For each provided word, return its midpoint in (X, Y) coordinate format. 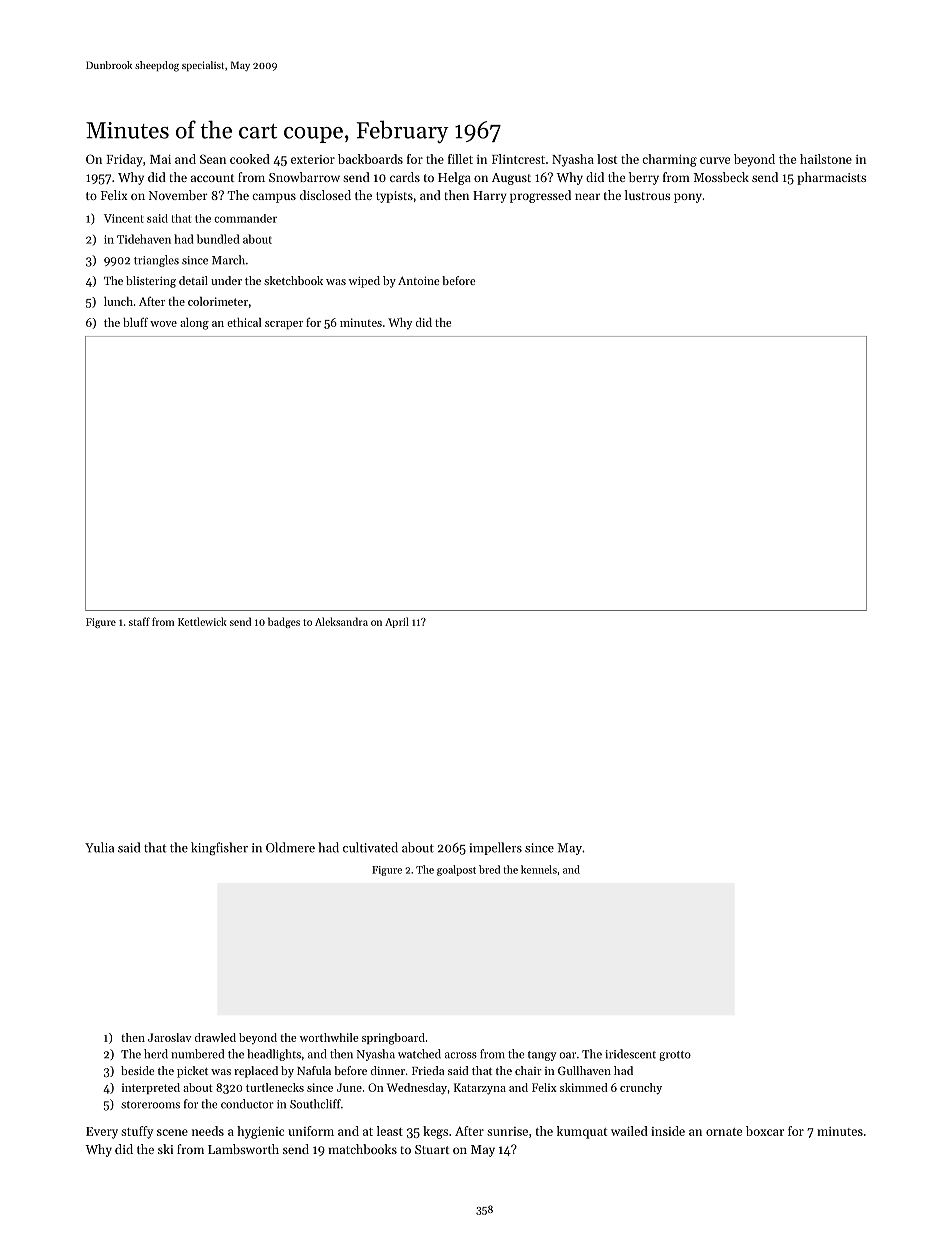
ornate (724, 1132)
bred (489, 869)
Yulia (99, 847)
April (397, 622)
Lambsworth (243, 1149)
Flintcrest (518, 159)
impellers (495, 848)
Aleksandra (341, 621)
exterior (313, 159)
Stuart (432, 1149)
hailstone (826, 159)
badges (284, 622)
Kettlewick (202, 621)
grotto (675, 1056)
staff (139, 621)
